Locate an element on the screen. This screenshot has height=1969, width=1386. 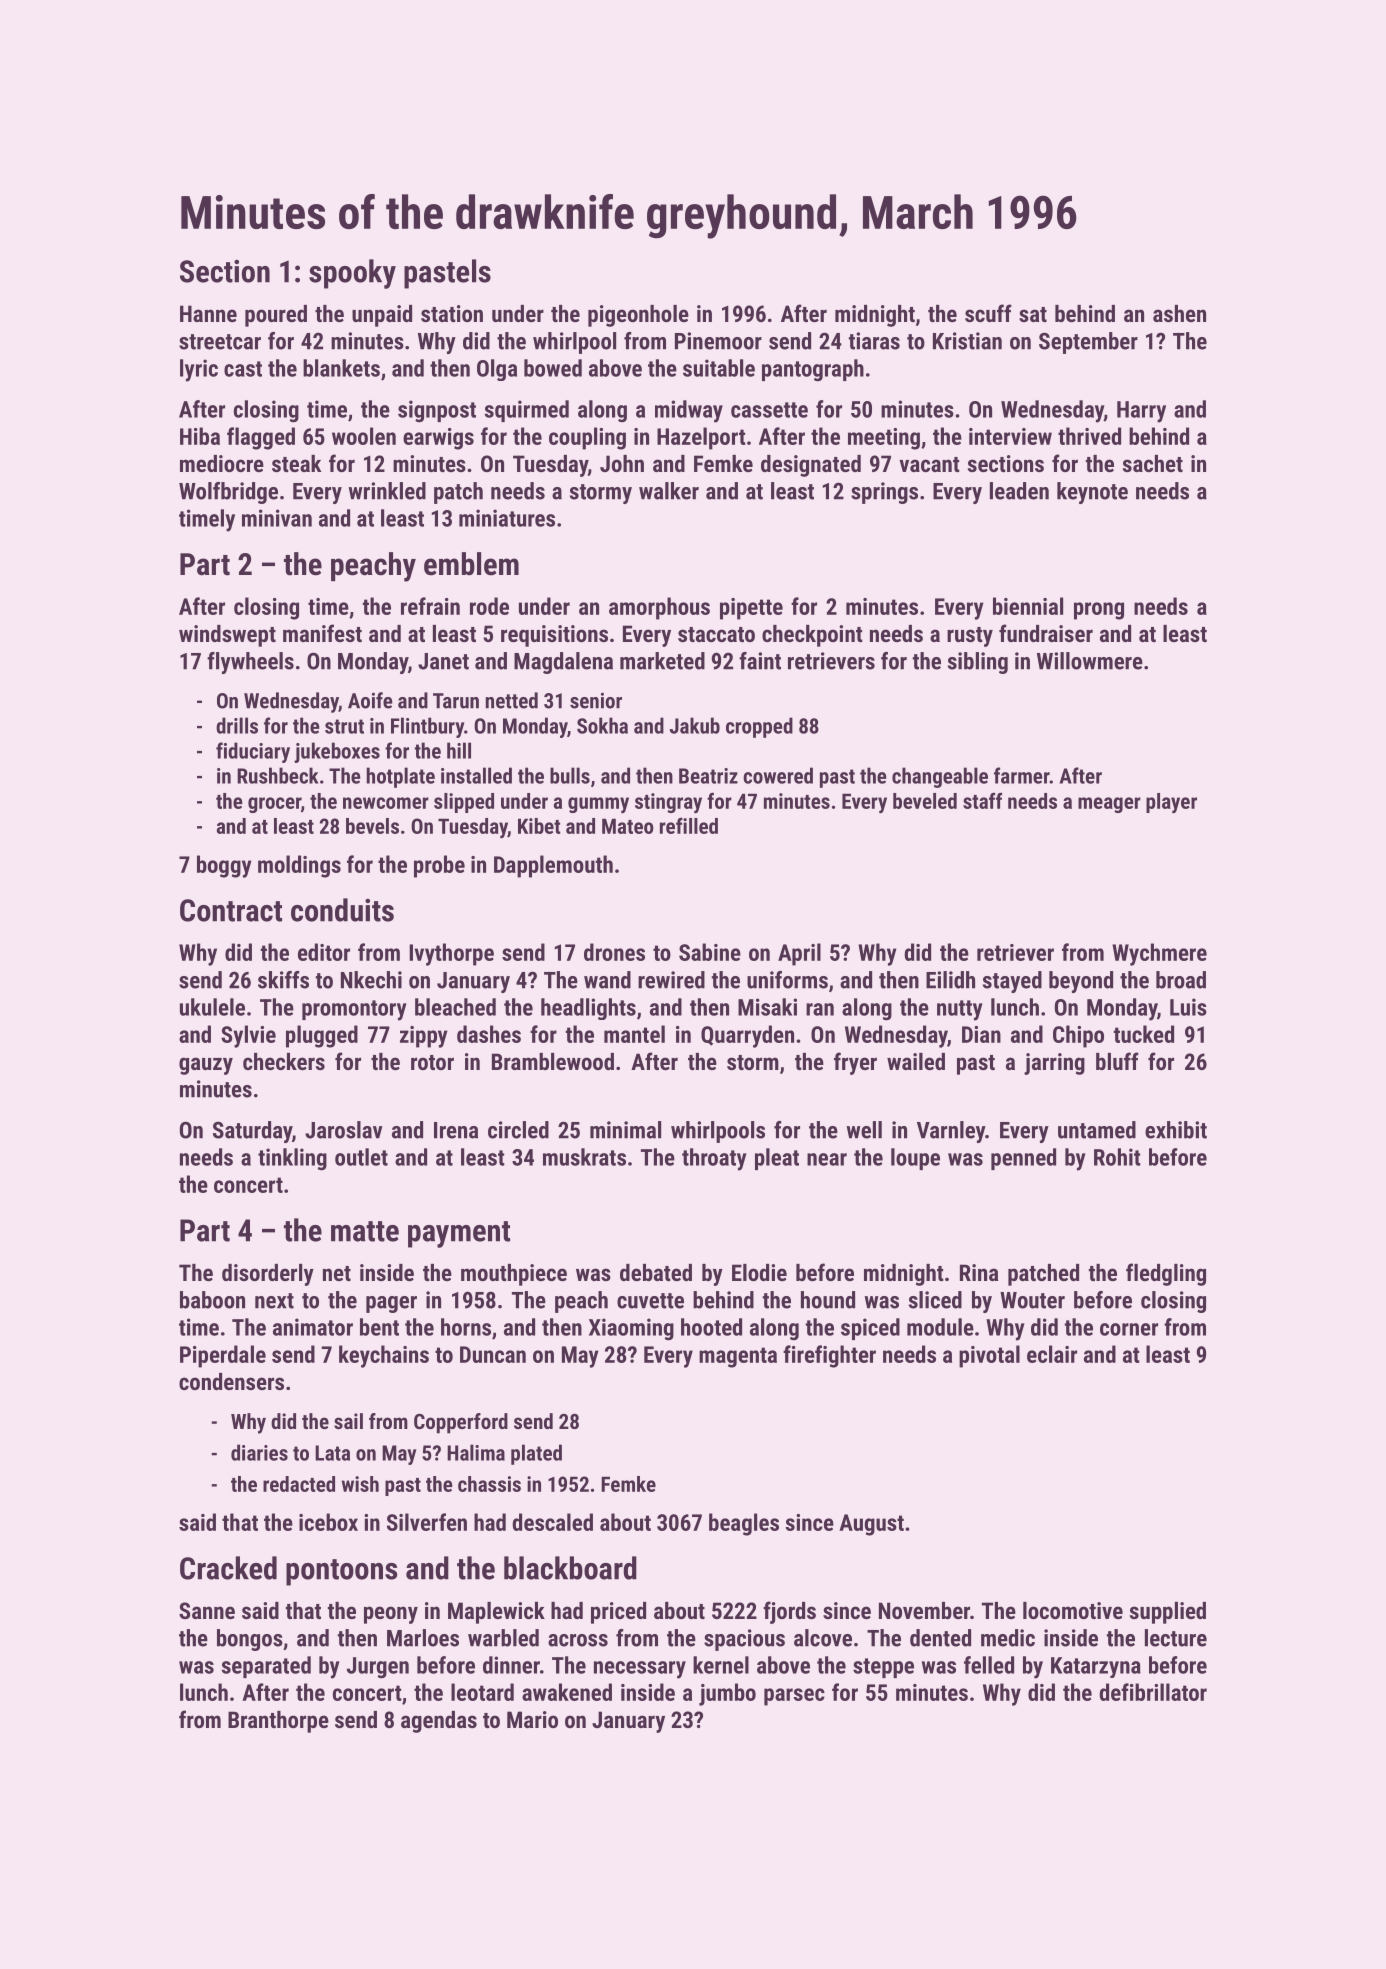
spooky is located at coordinates (352, 274).
